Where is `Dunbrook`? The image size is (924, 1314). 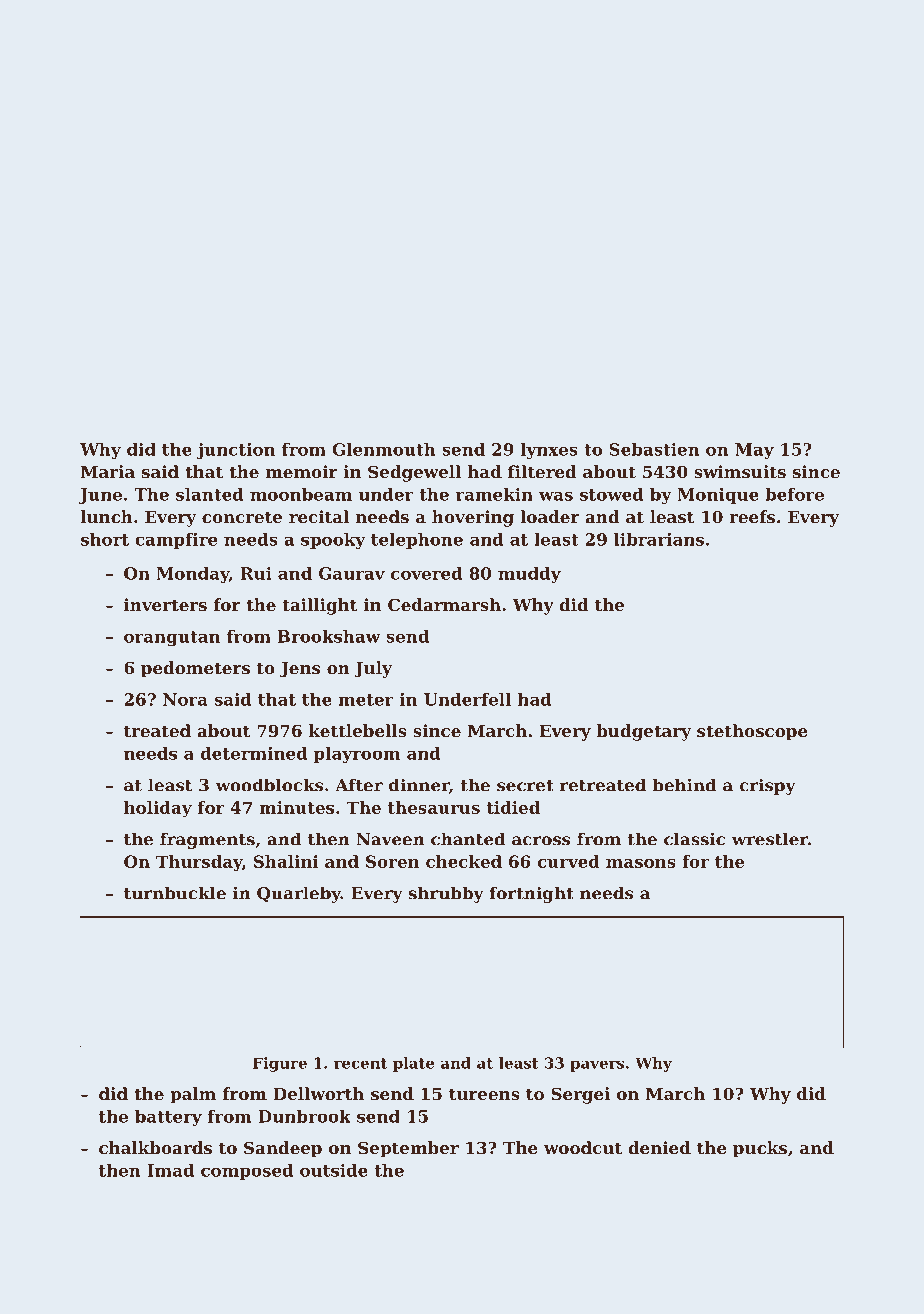
Dunbrook is located at coordinates (304, 1116).
